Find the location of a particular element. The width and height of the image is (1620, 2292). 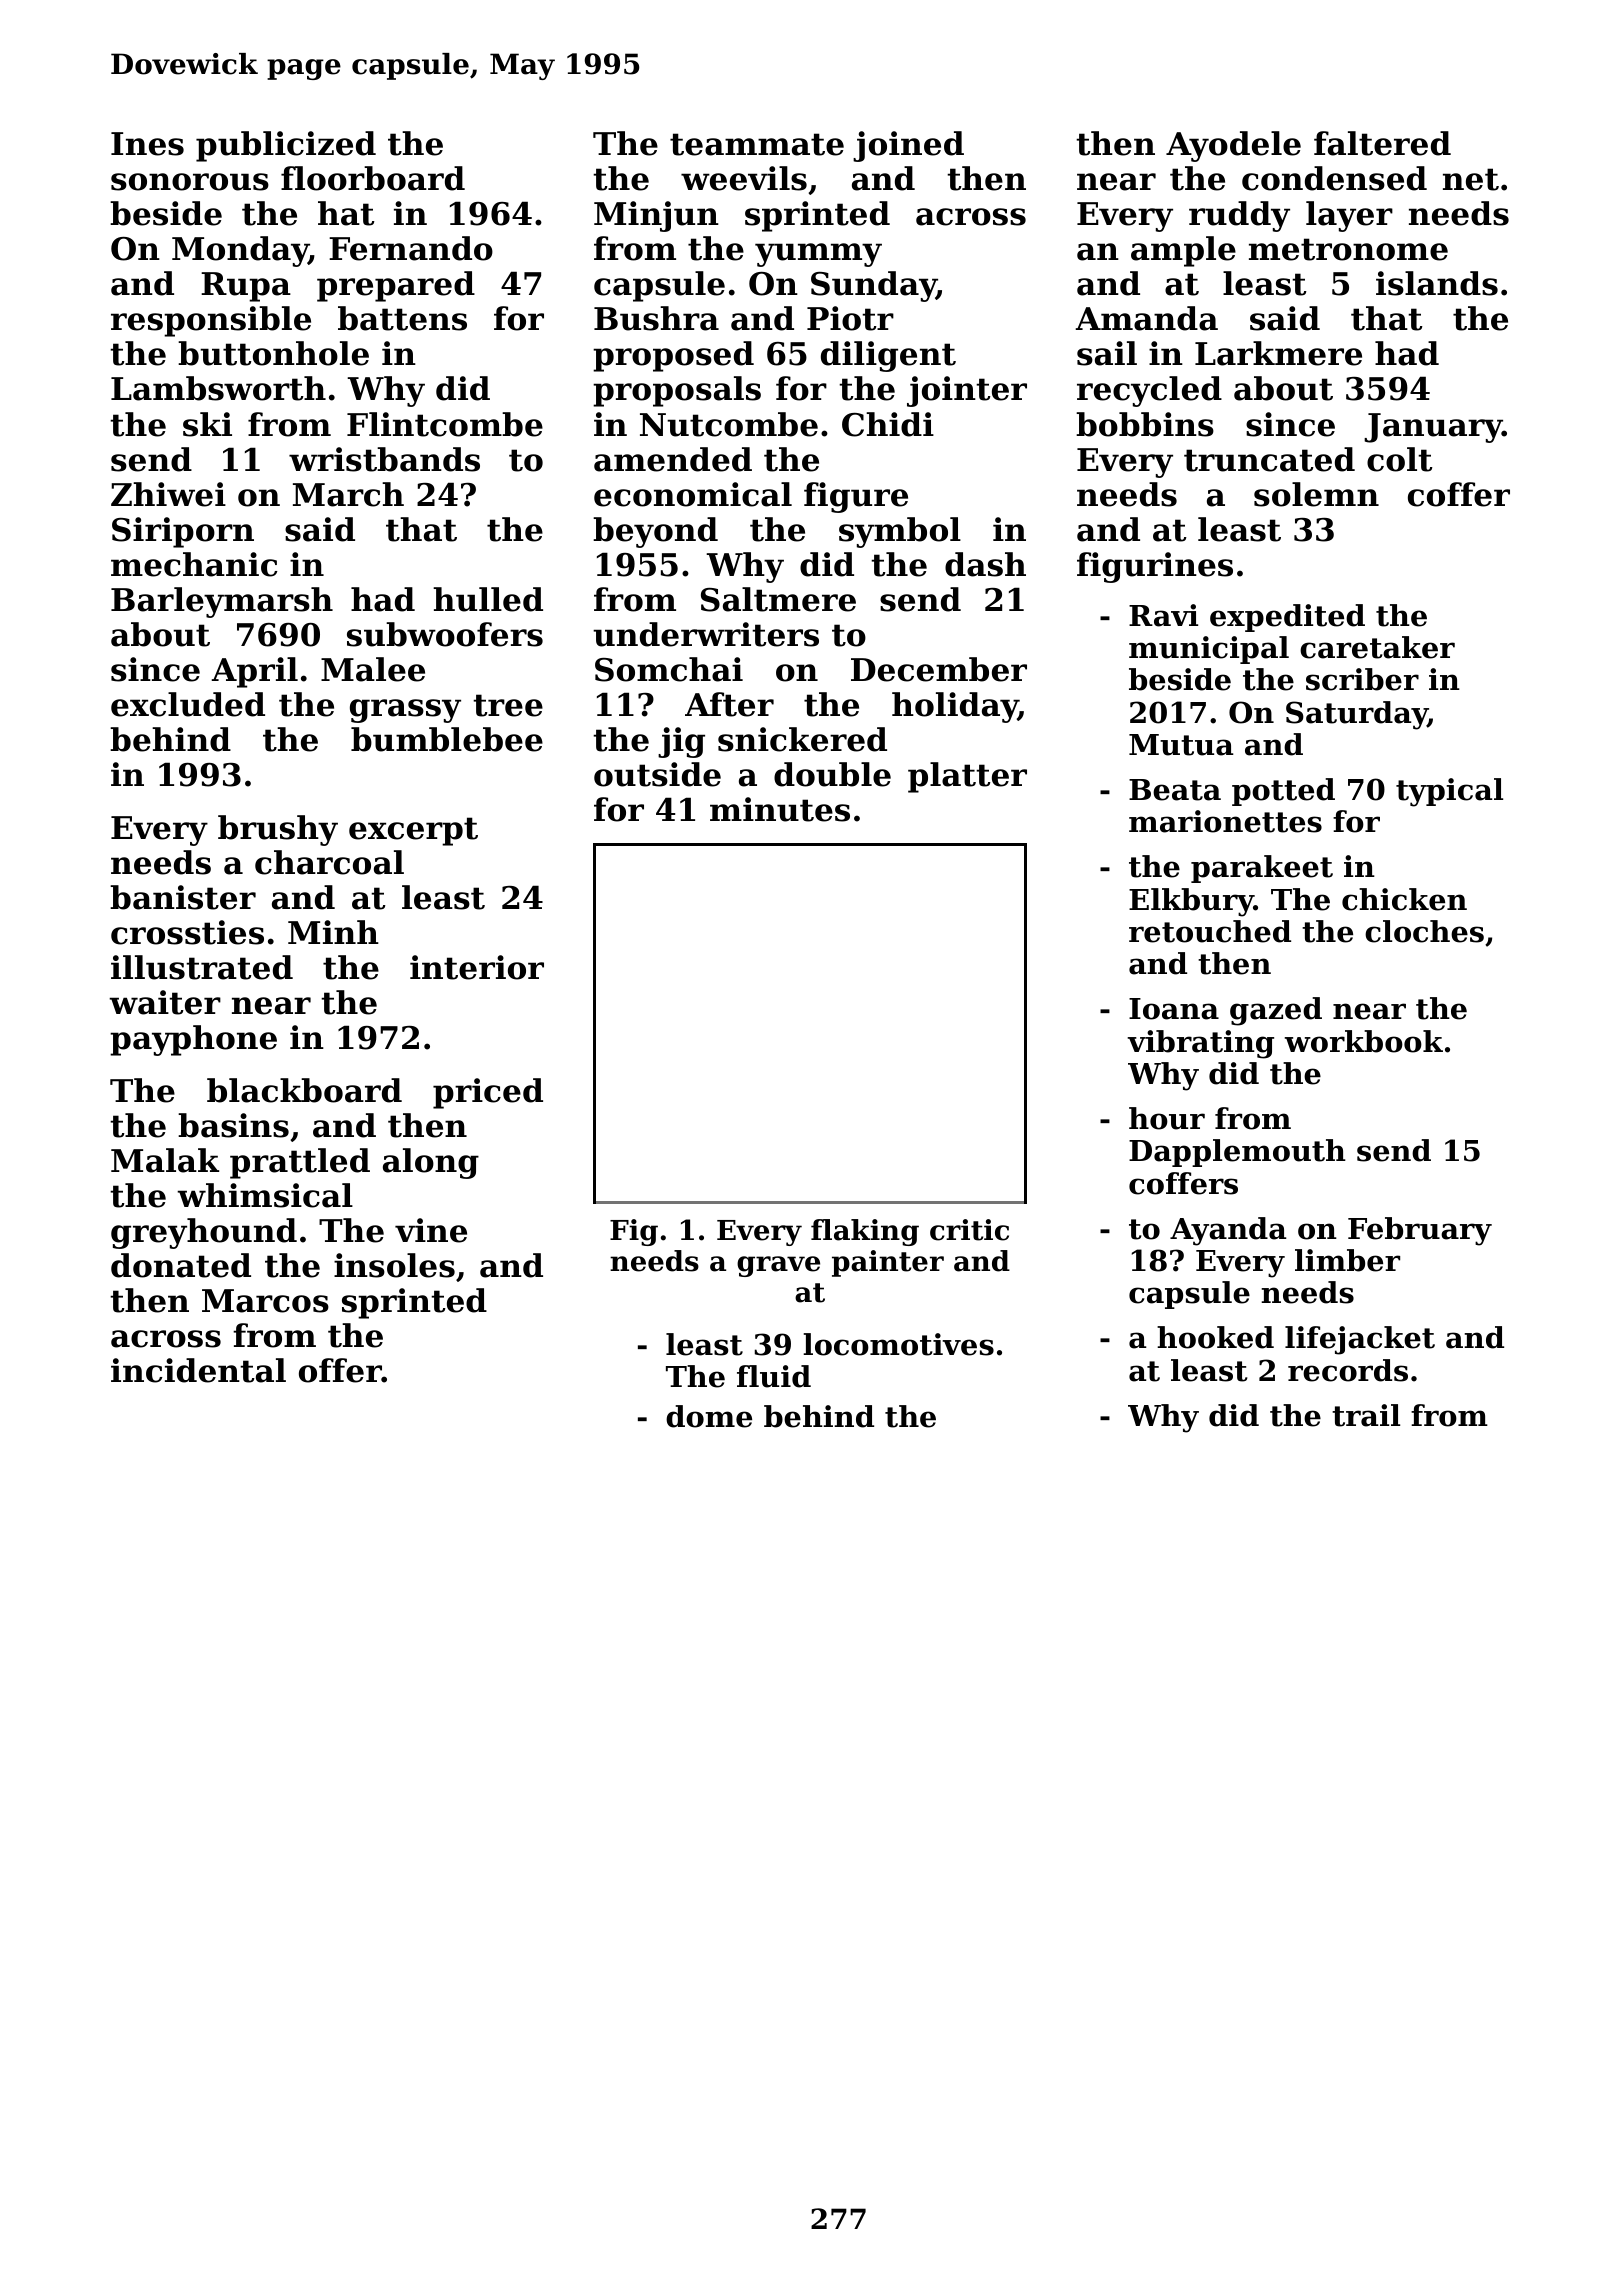

weevils is located at coordinates (744, 178).
